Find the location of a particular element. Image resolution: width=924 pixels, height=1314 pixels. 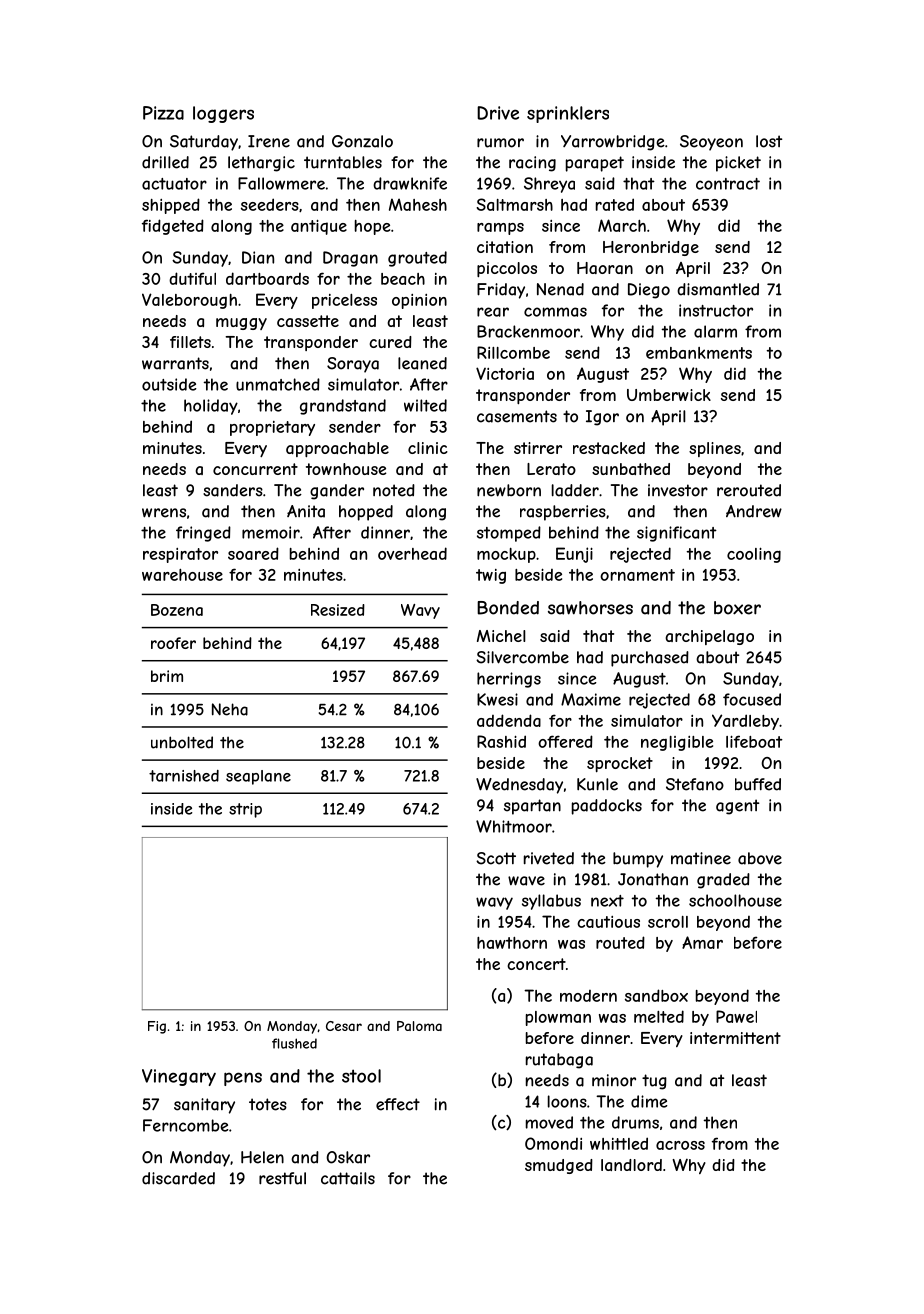

ramps is located at coordinates (500, 229).
